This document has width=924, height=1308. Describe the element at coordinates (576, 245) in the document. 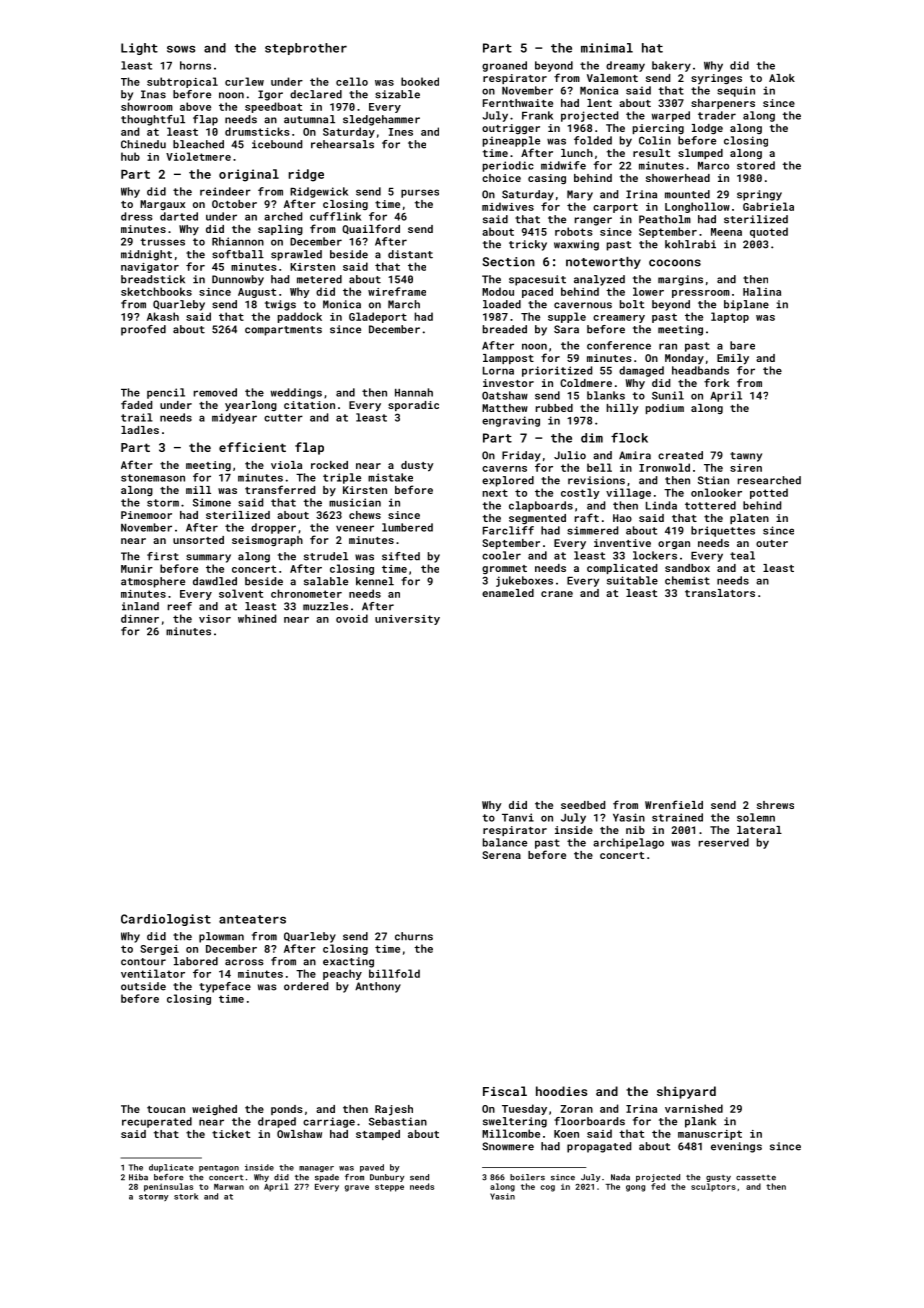

I see `waxwing` at that location.
